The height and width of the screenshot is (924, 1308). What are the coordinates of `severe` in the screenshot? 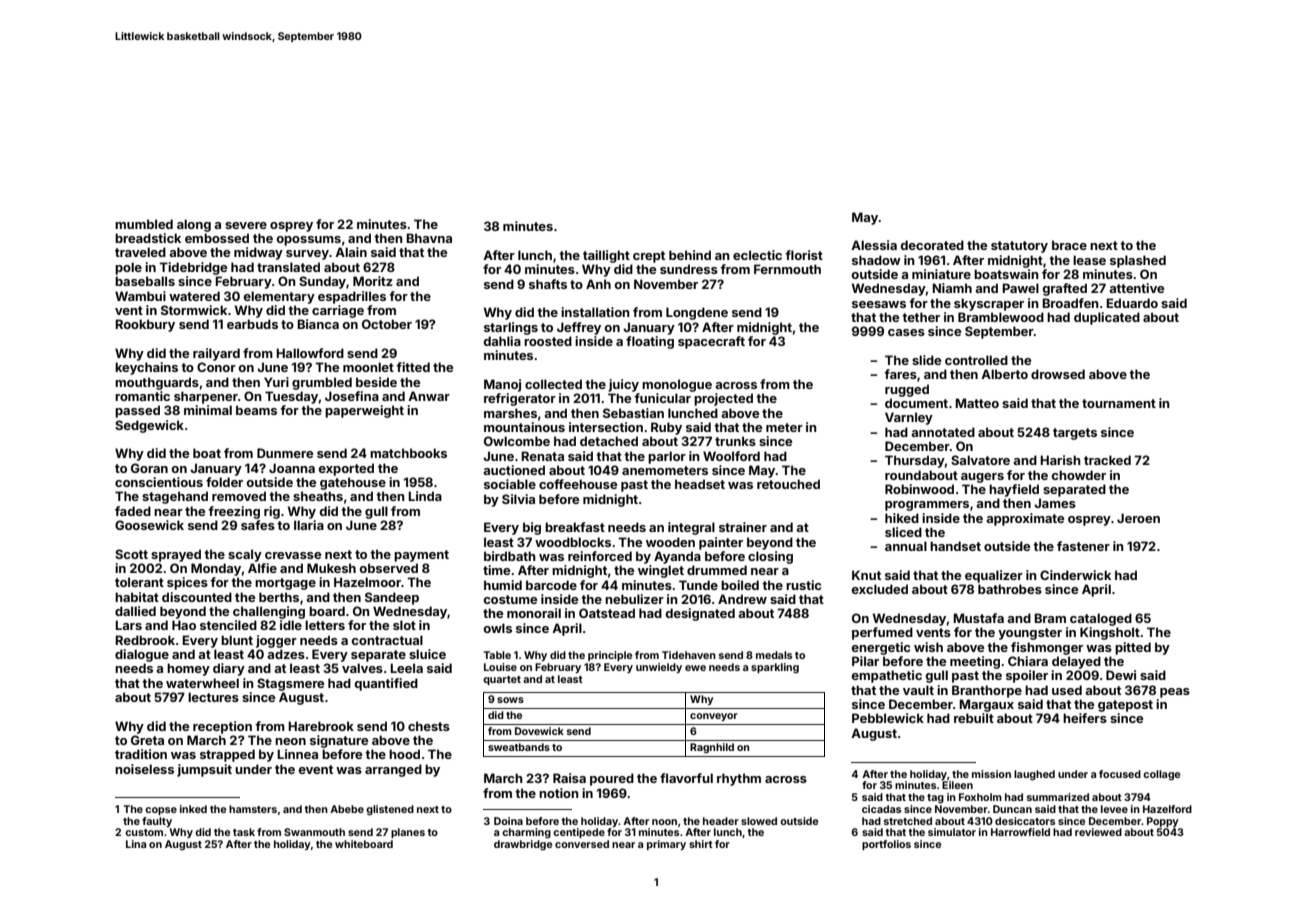 It's located at (246, 225).
